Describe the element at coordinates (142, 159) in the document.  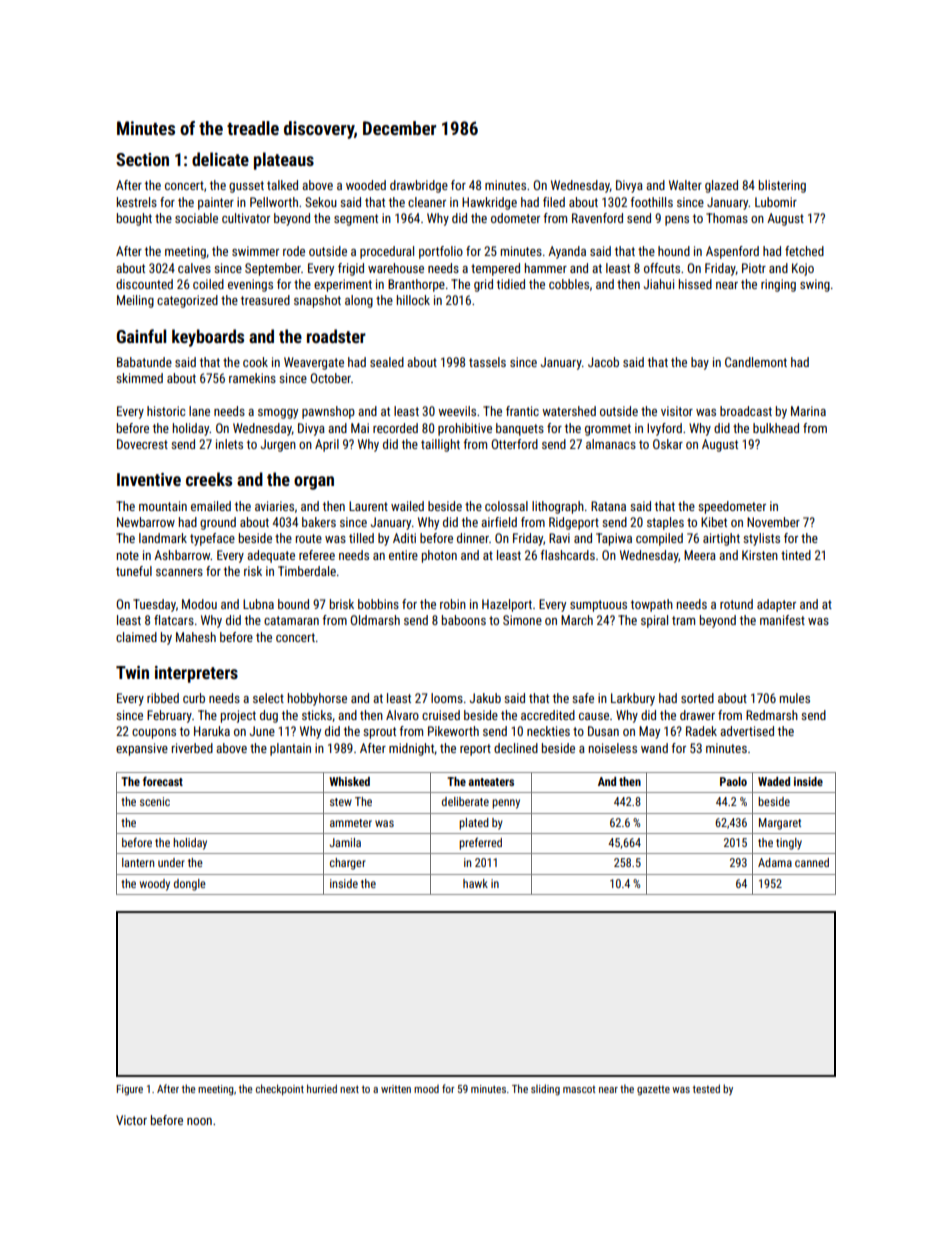
I see `Section` at that location.
